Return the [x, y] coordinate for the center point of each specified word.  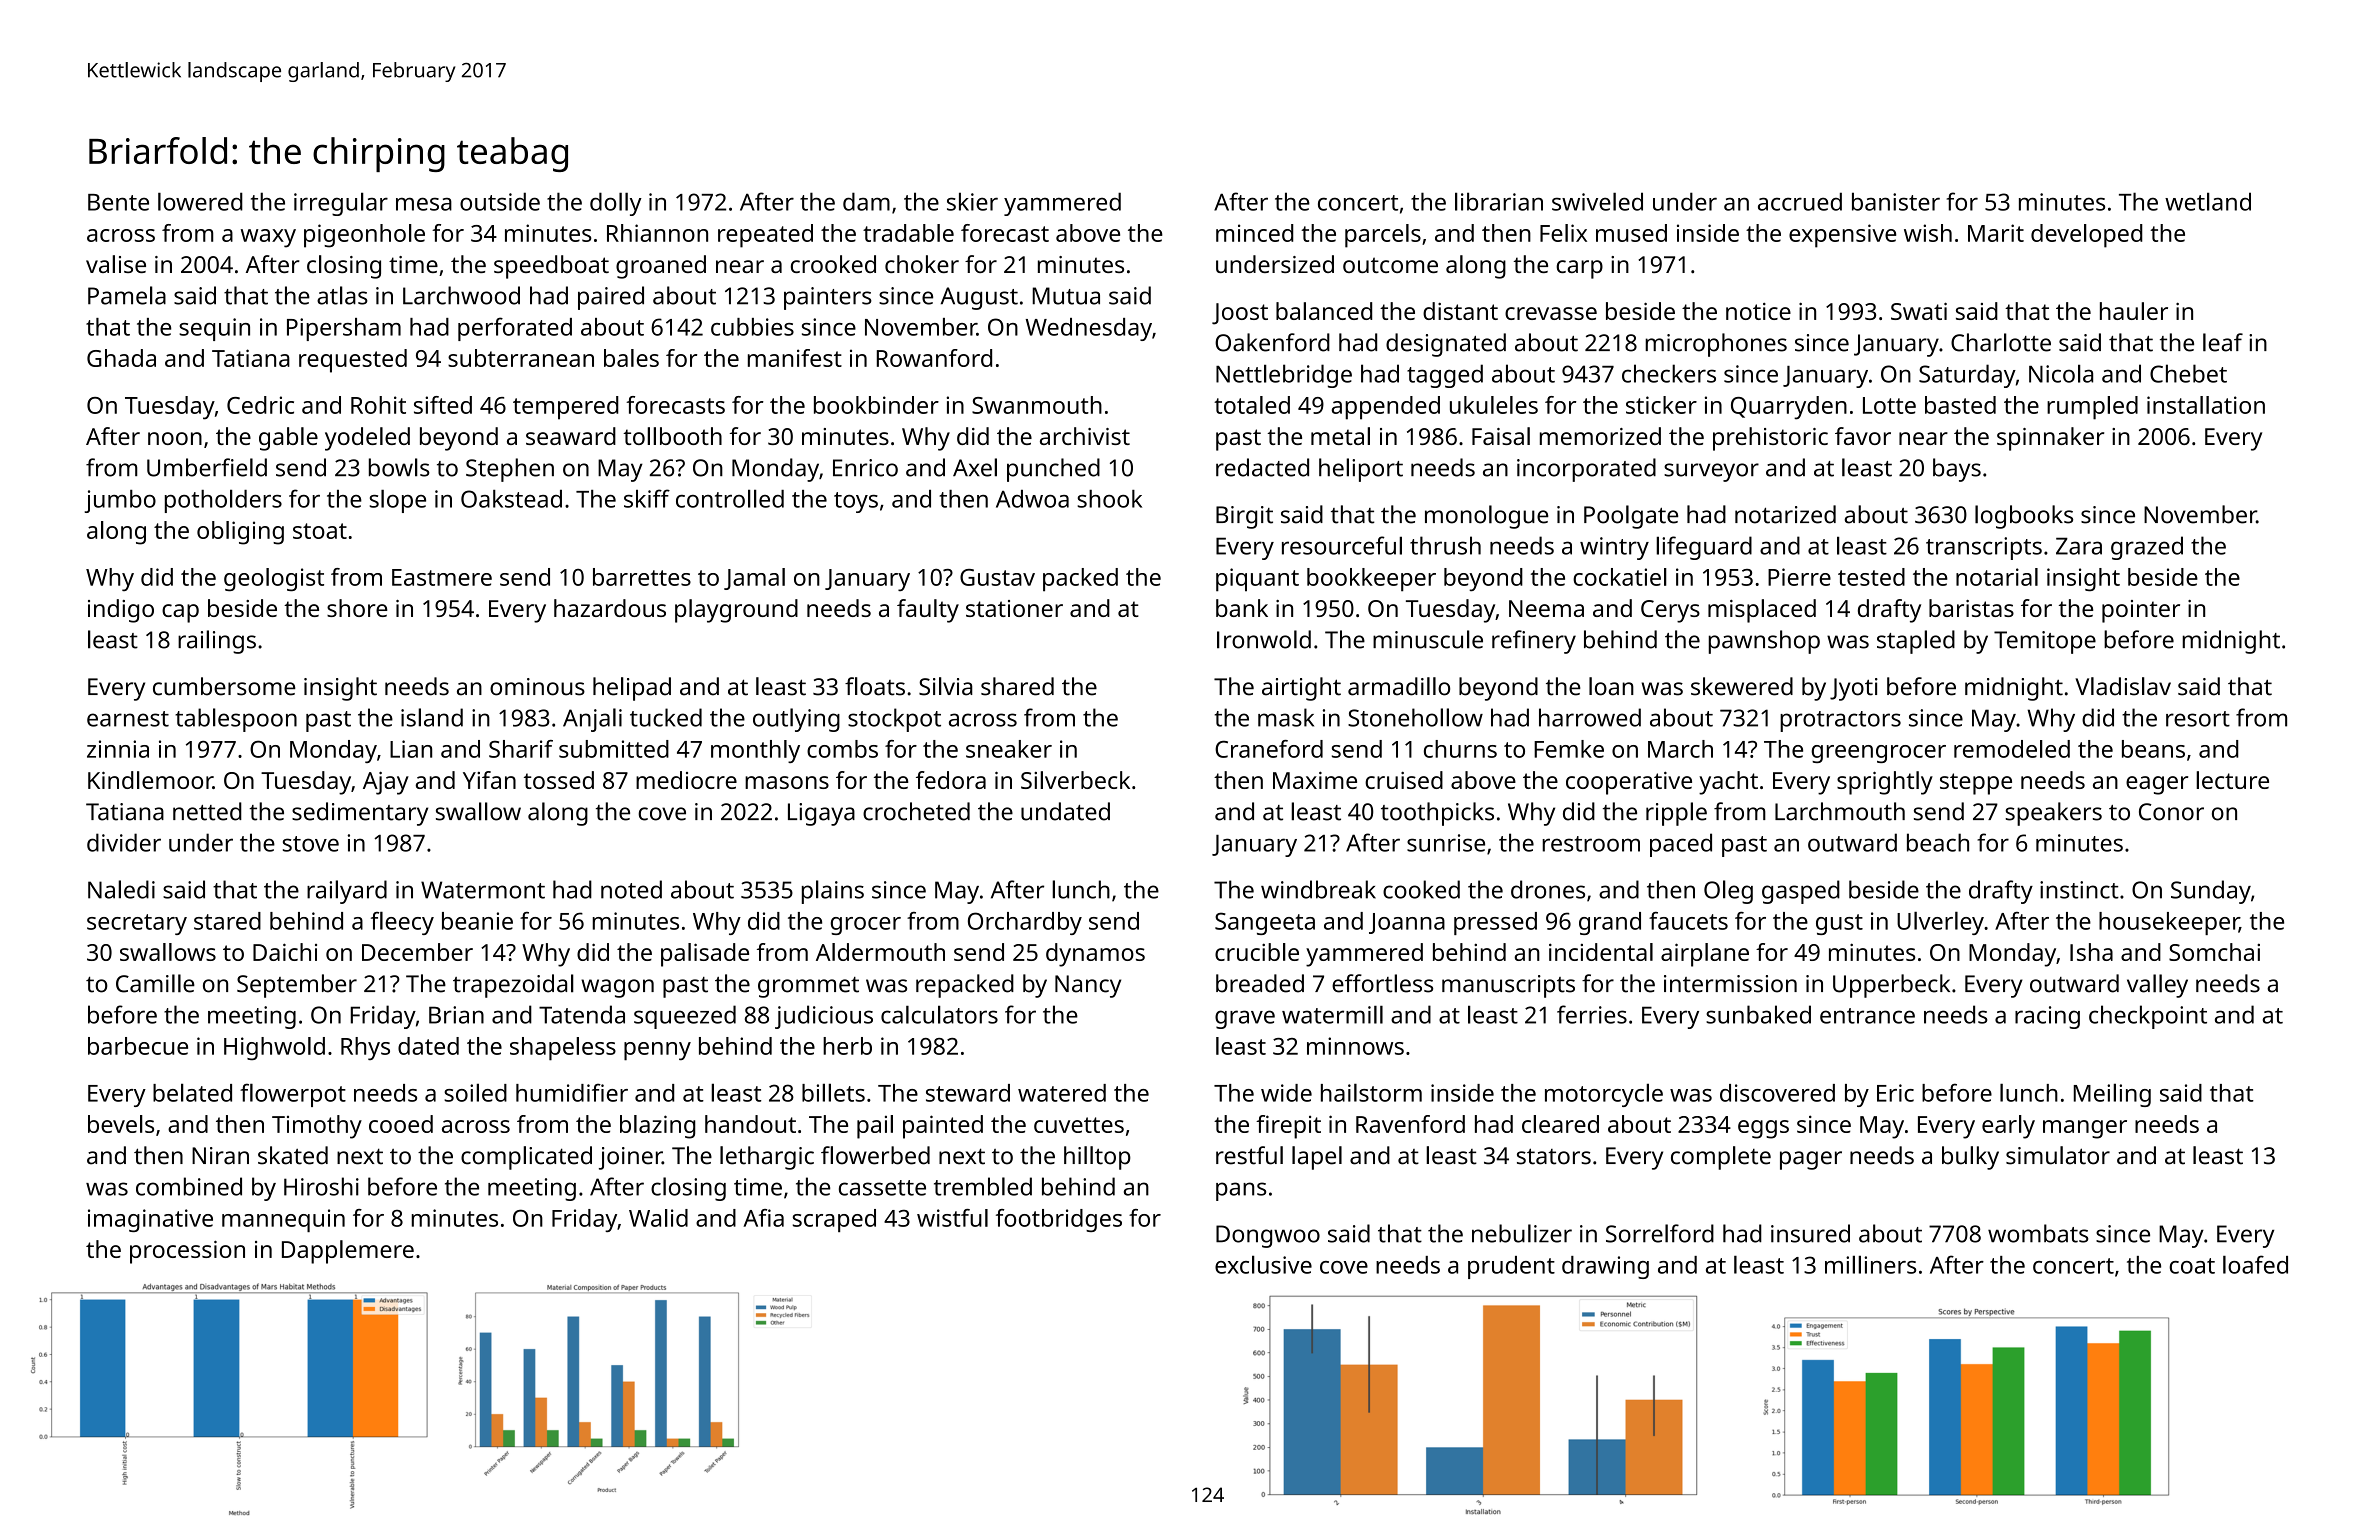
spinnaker [2050, 439]
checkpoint [2148, 1017]
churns [1460, 749]
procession [187, 1252]
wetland [2208, 201]
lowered [200, 201]
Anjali [592, 720]
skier [972, 201]
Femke [1569, 749]
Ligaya [821, 814]
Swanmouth [1037, 405]
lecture [2232, 780]
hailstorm [1371, 1092]
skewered [1742, 686]
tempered [566, 408]
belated [192, 1092]
